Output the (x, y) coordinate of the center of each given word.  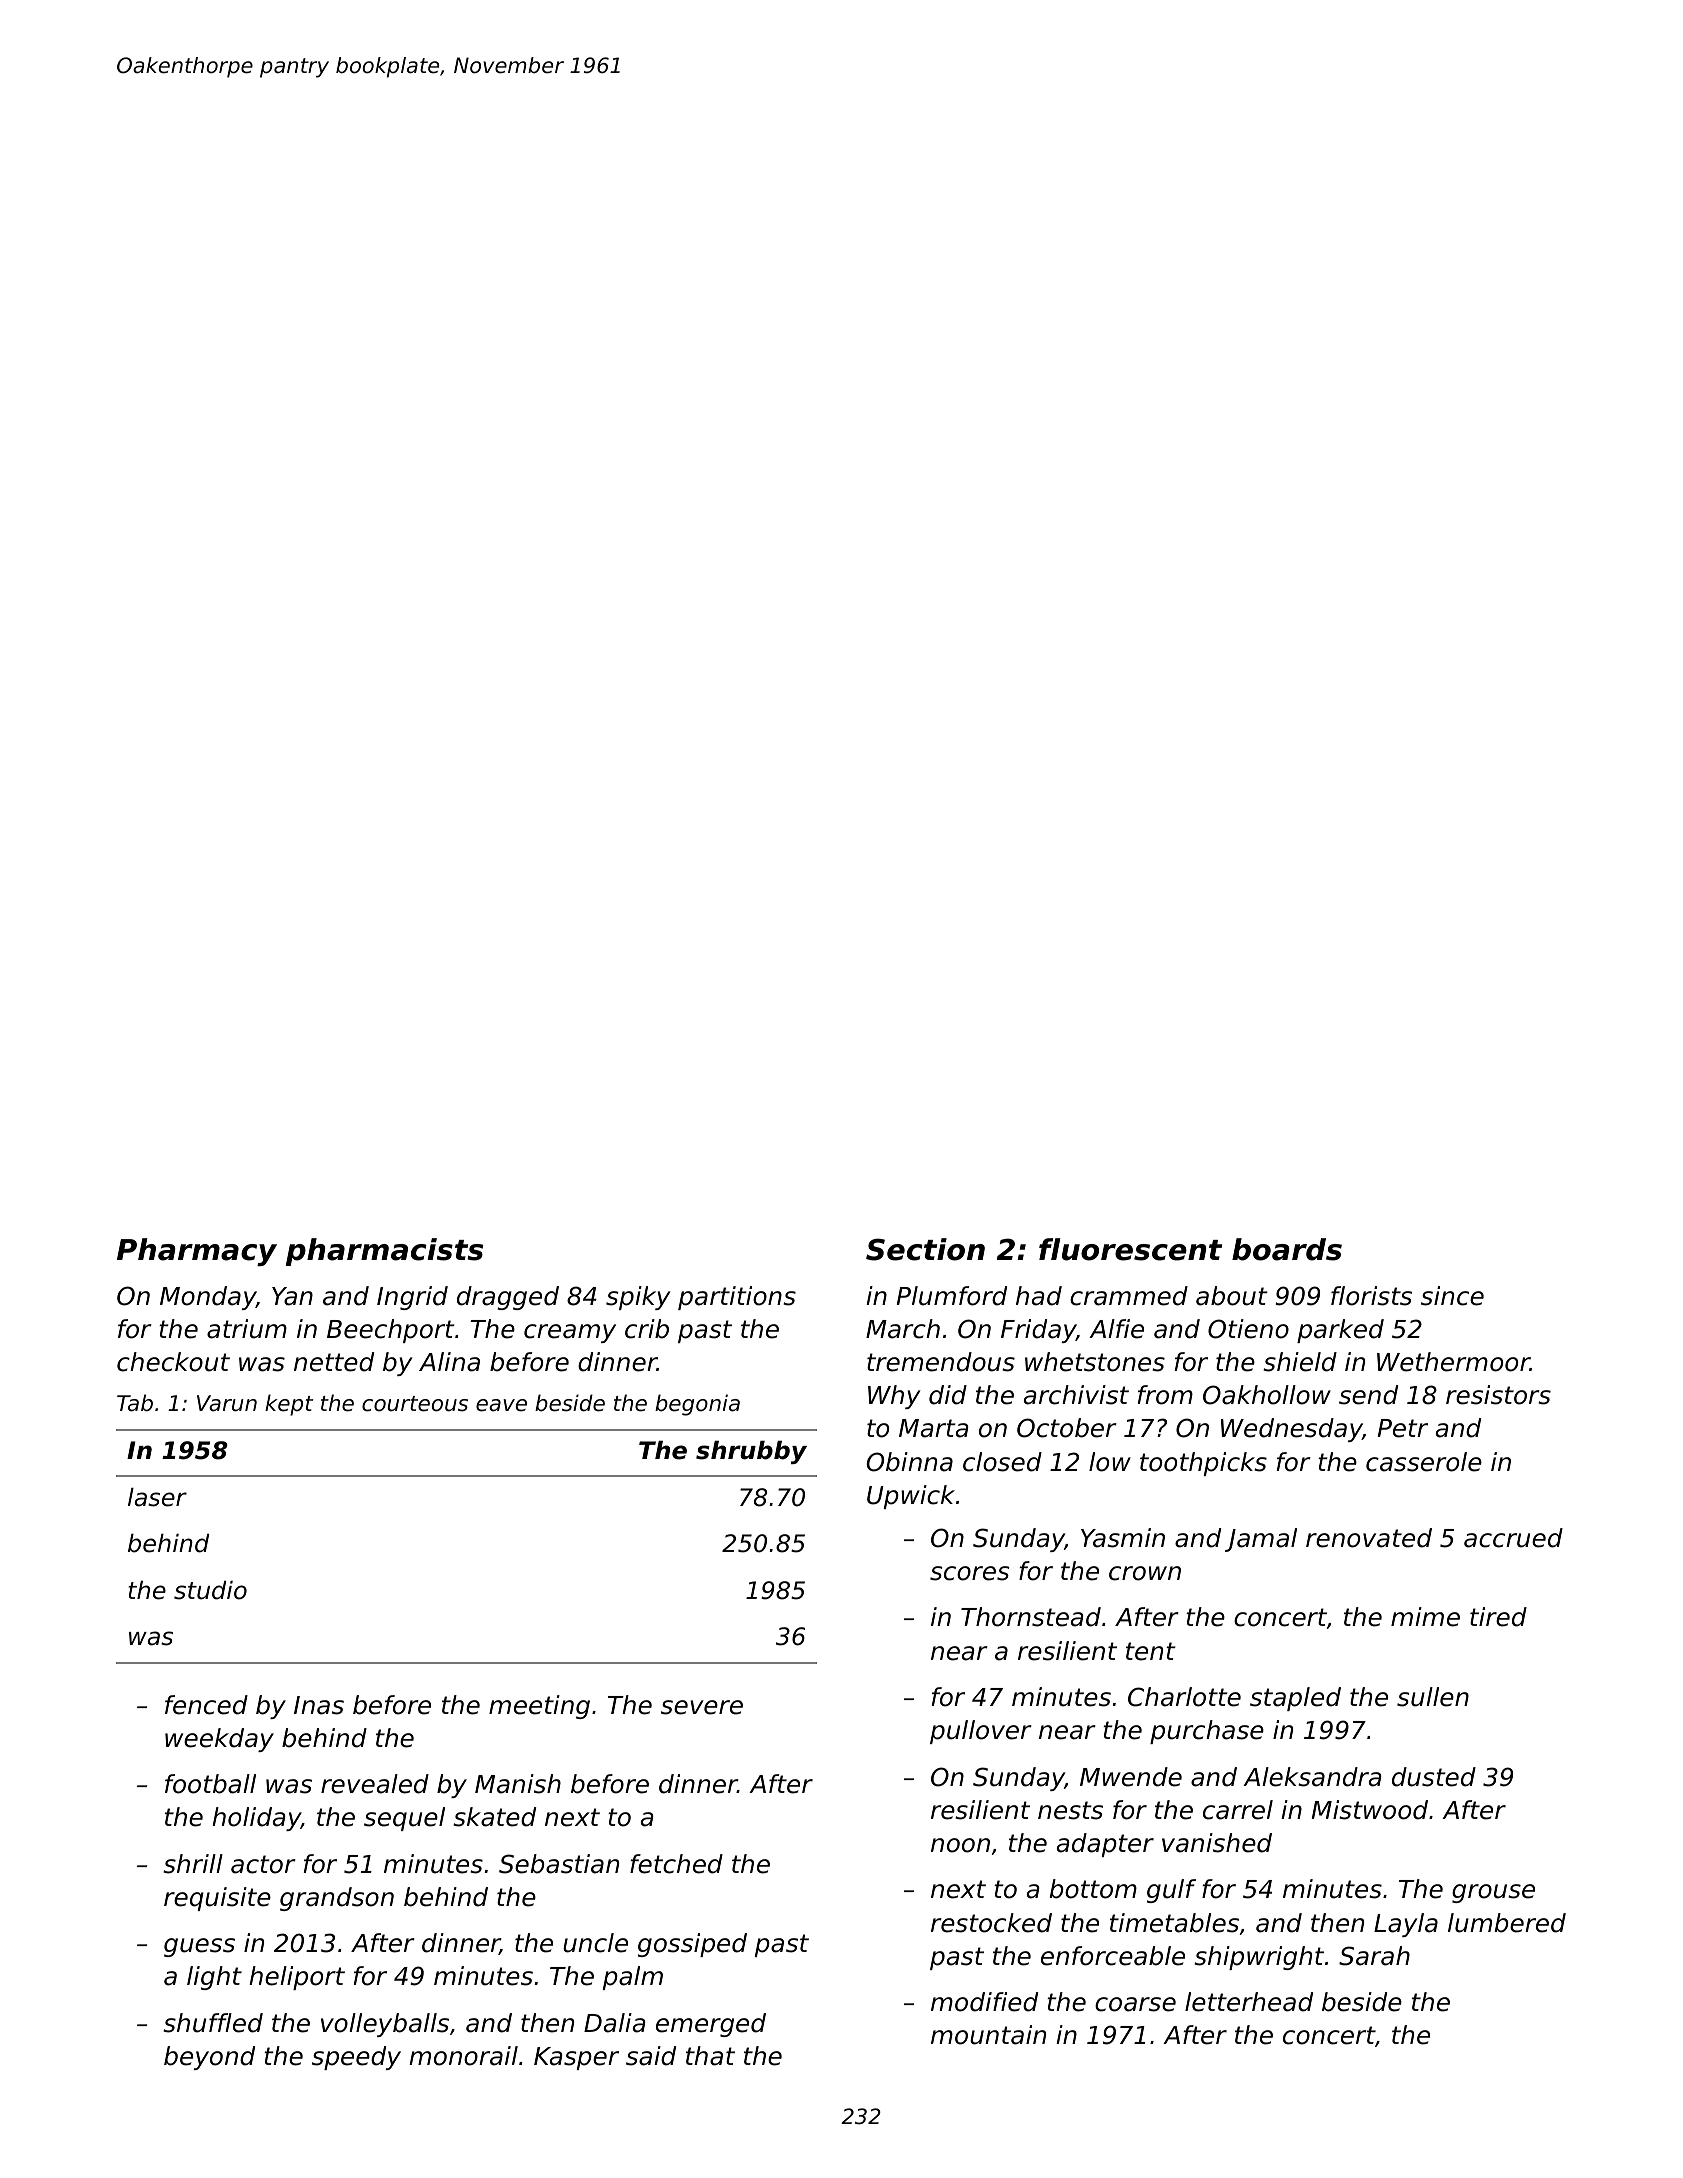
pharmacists (384, 1252)
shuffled (213, 2023)
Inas (319, 1705)
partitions (737, 1298)
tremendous (941, 1362)
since (1452, 1296)
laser (157, 1497)
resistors (1498, 1395)
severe (702, 1707)
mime (1425, 1617)
